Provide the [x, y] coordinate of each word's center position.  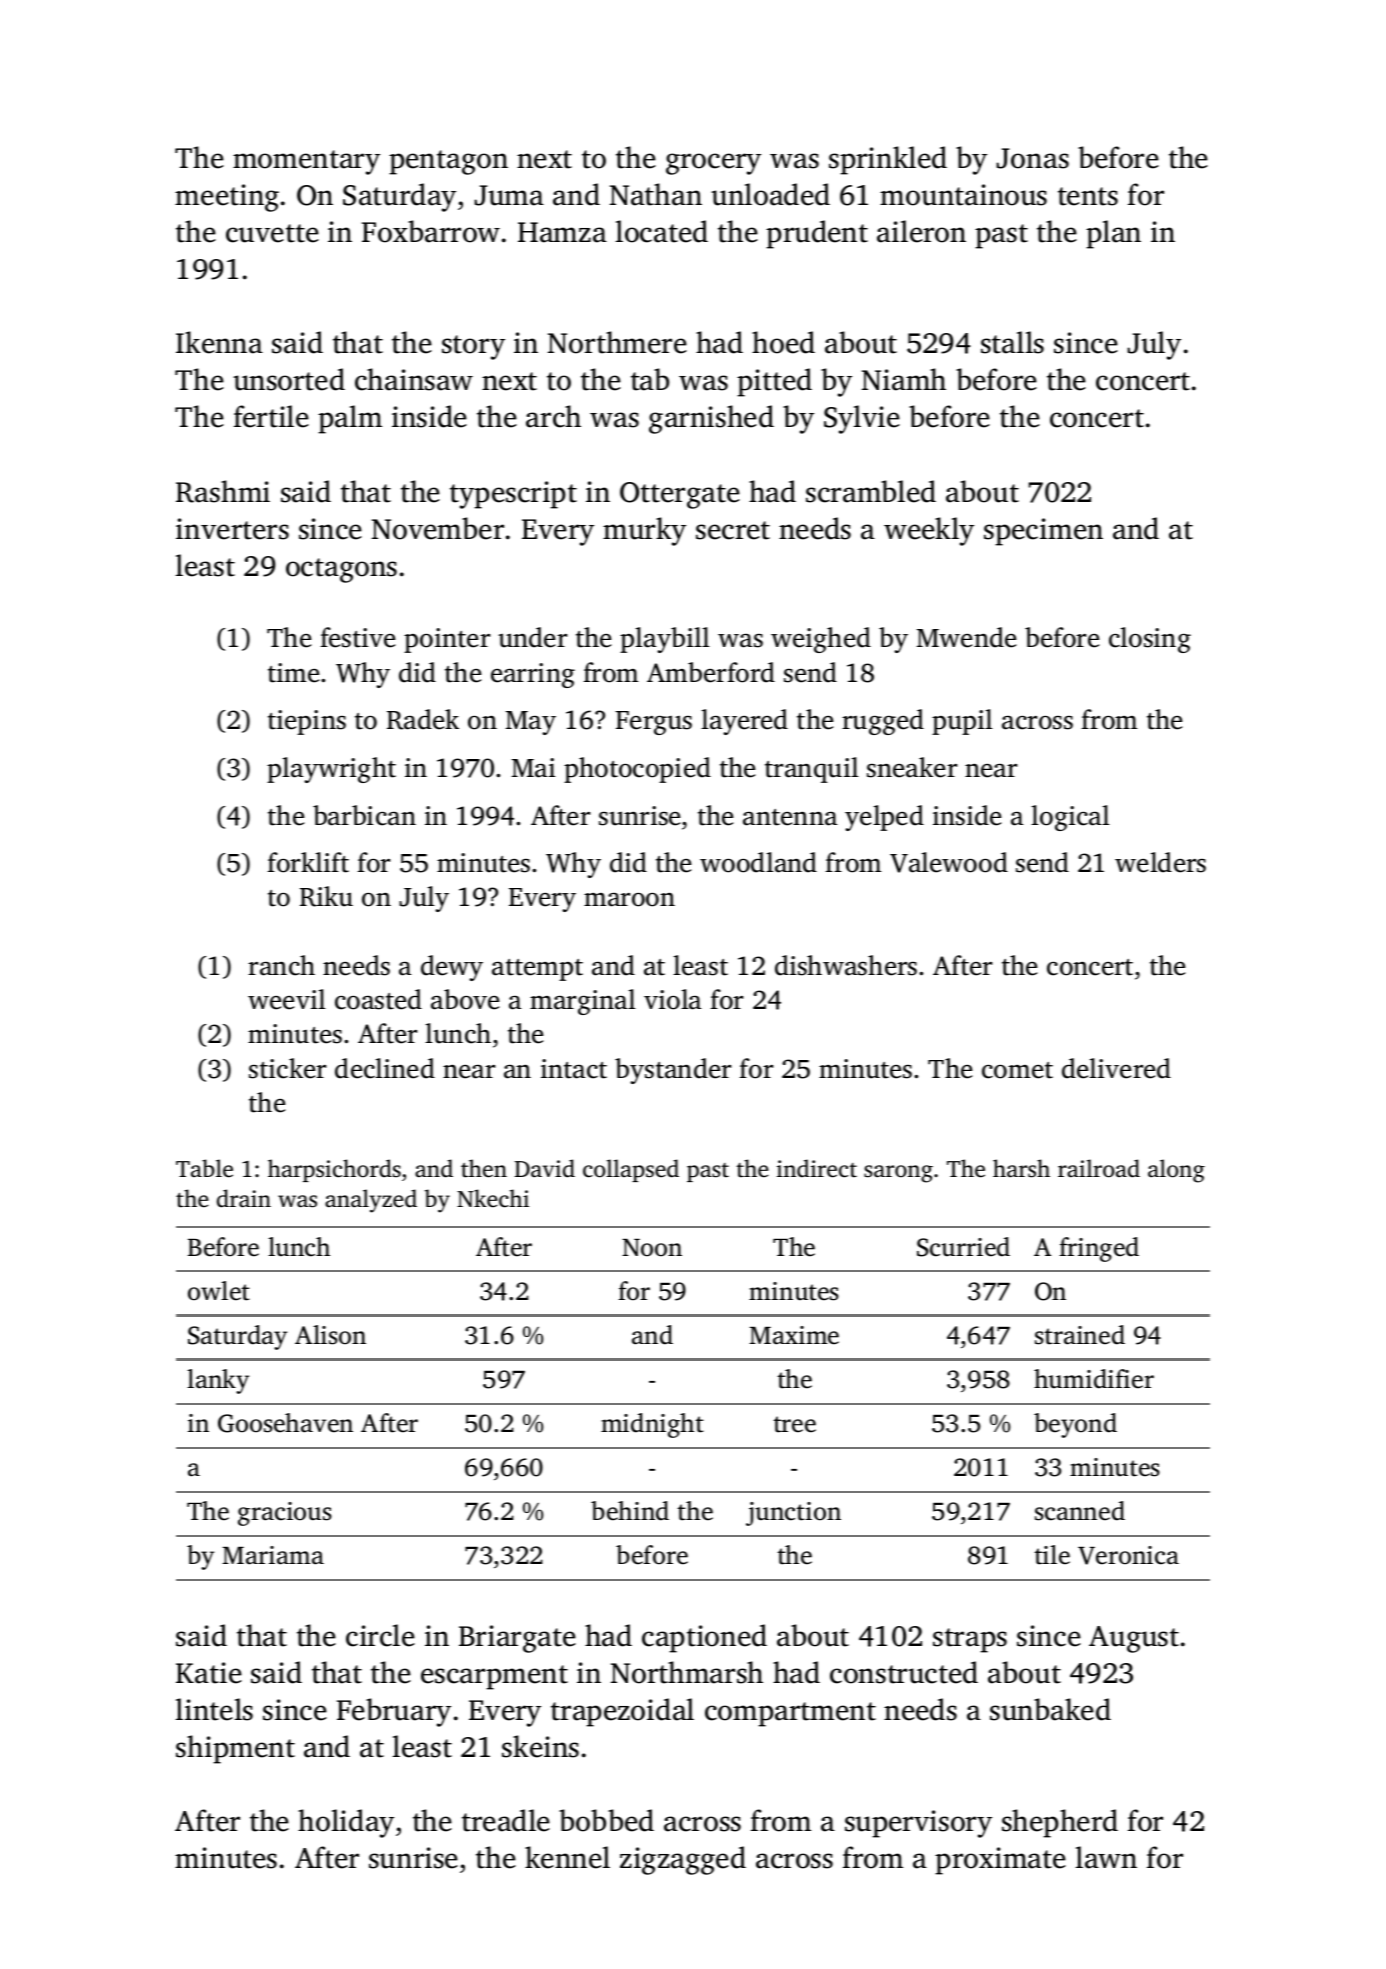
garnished [711, 419]
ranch [281, 965]
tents [1088, 196]
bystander [673, 1071]
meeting [227, 198]
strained [1080, 1335]
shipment [235, 1749]
